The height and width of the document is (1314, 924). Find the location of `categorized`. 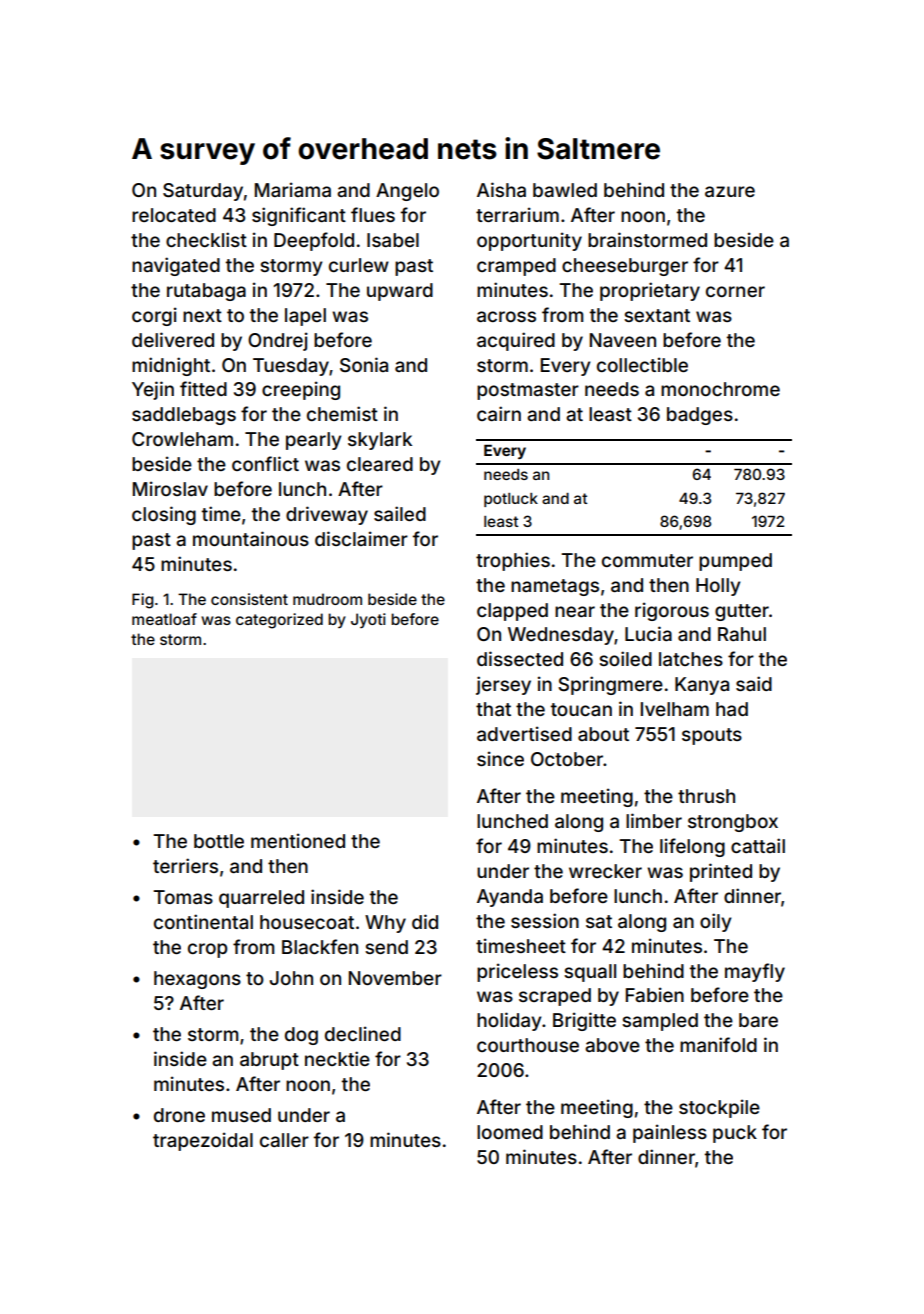

categorized is located at coordinates (279, 621).
